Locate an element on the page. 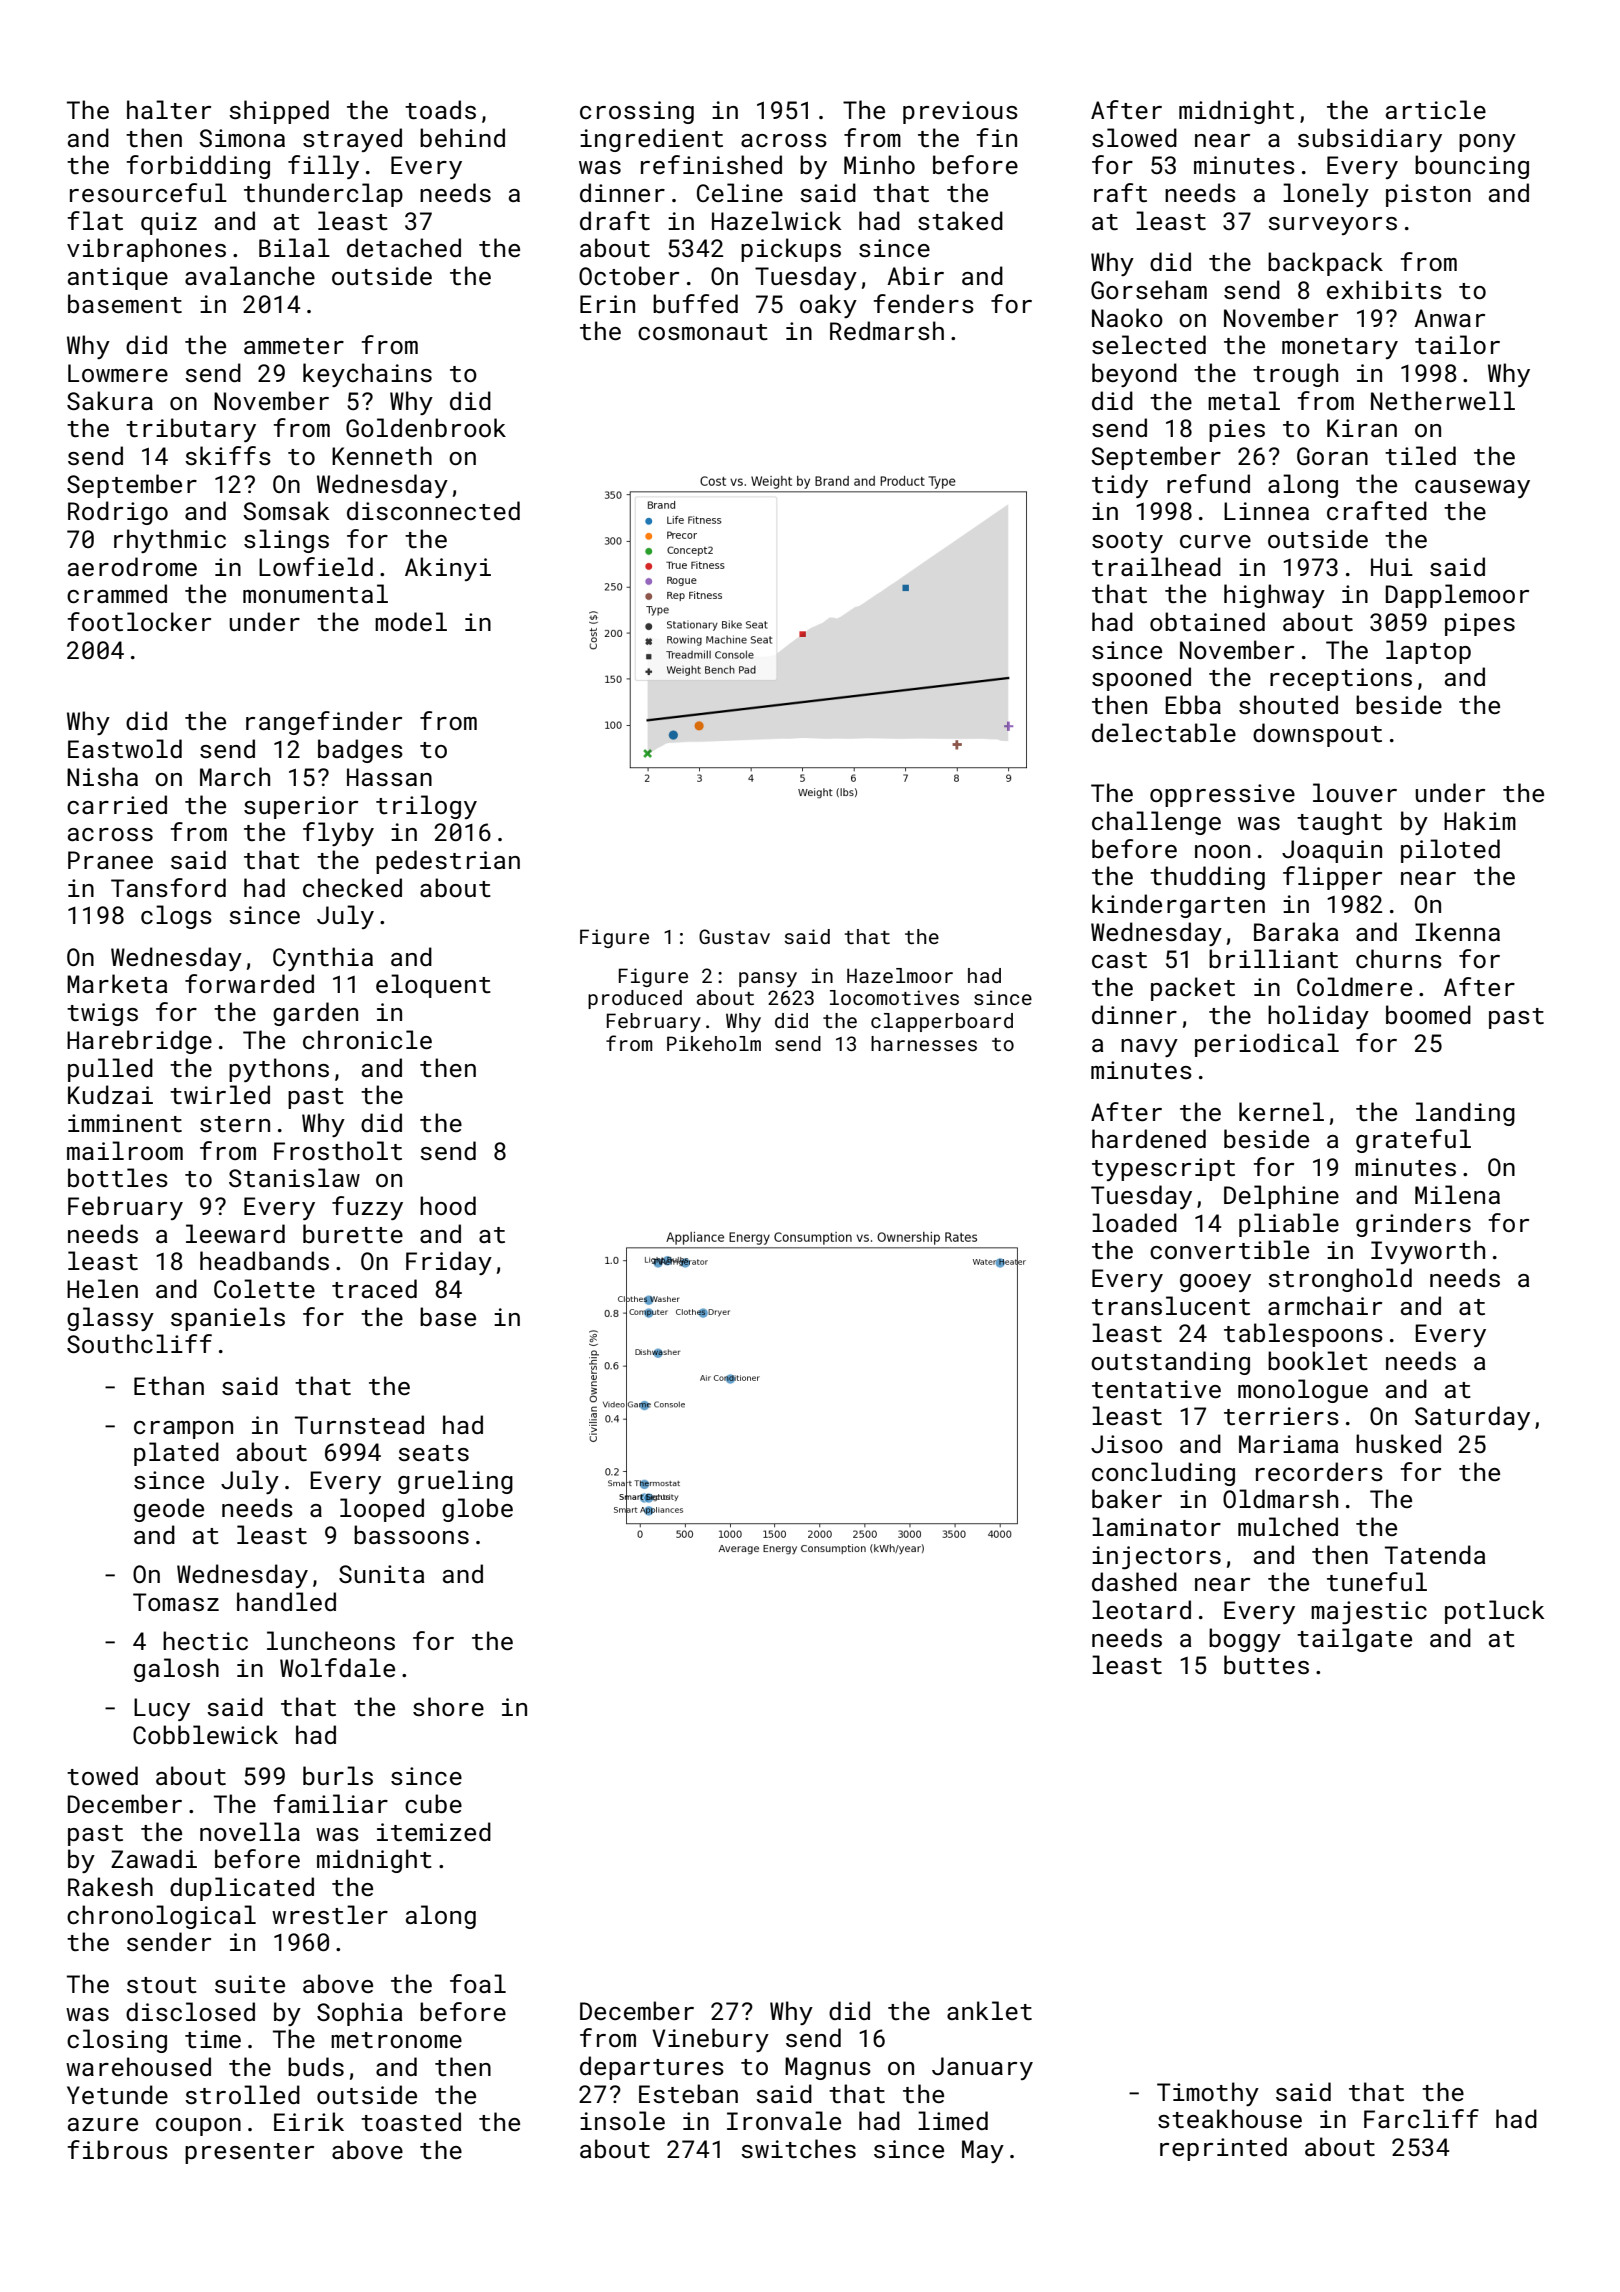  Pikeholm is located at coordinates (714, 1043).
